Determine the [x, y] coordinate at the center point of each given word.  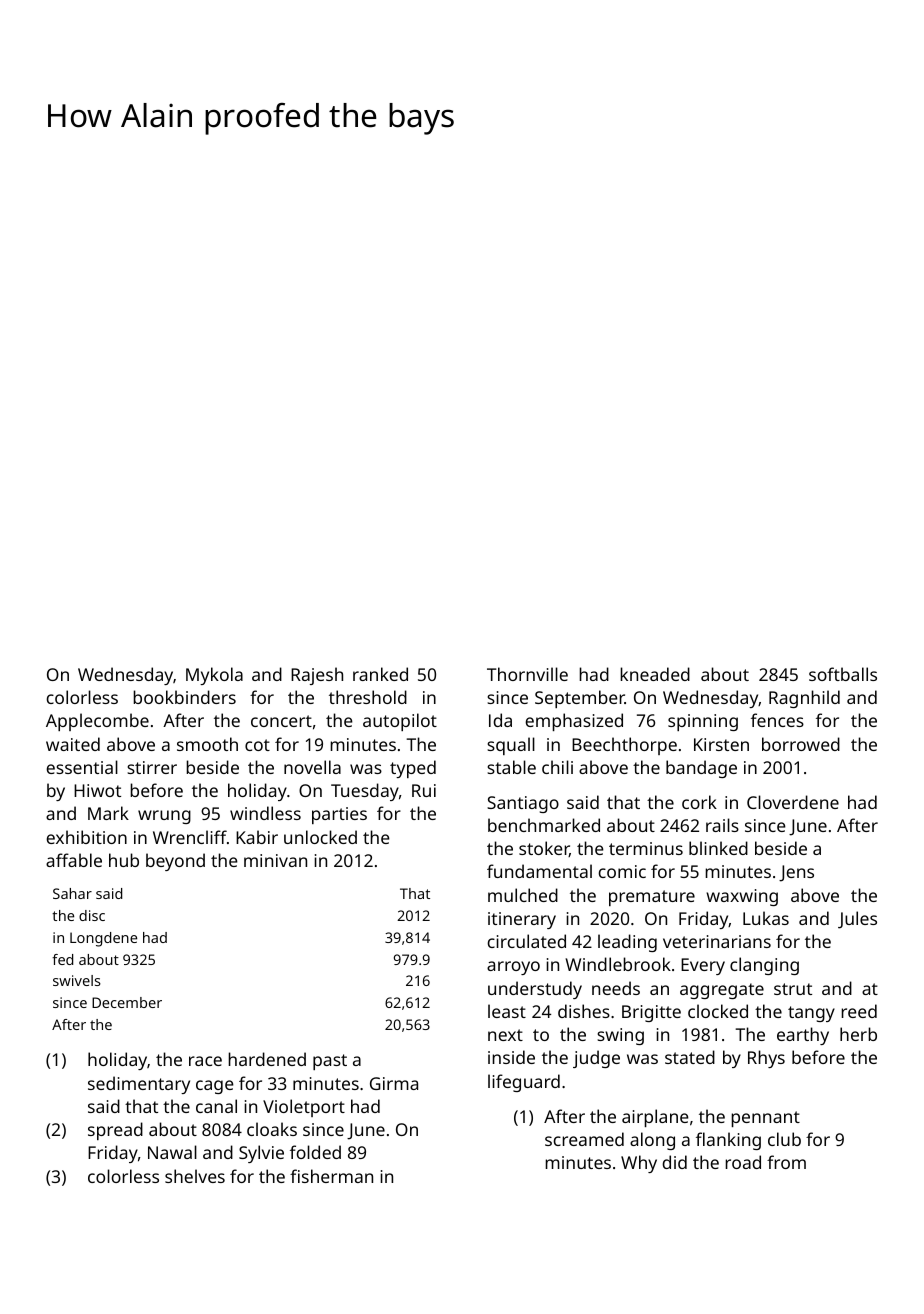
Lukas [766, 918]
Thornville [527, 674]
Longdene [103, 939]
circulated [526, 941]
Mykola [214, 676]
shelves [195, 1176]
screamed [584, 1139]
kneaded [655, 674]
